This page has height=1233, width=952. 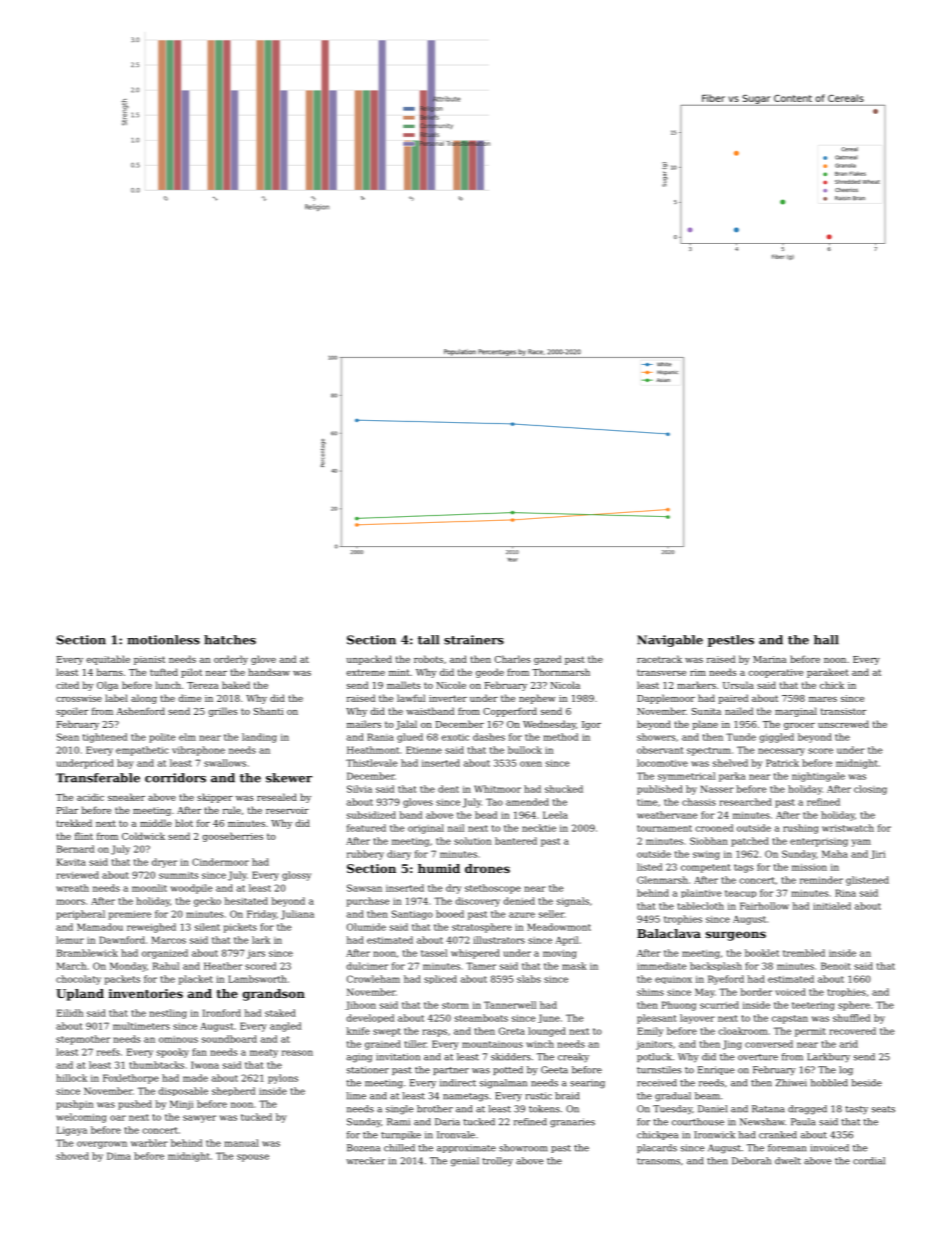 I want to click on trolley, so click(x=498, y=1162).
